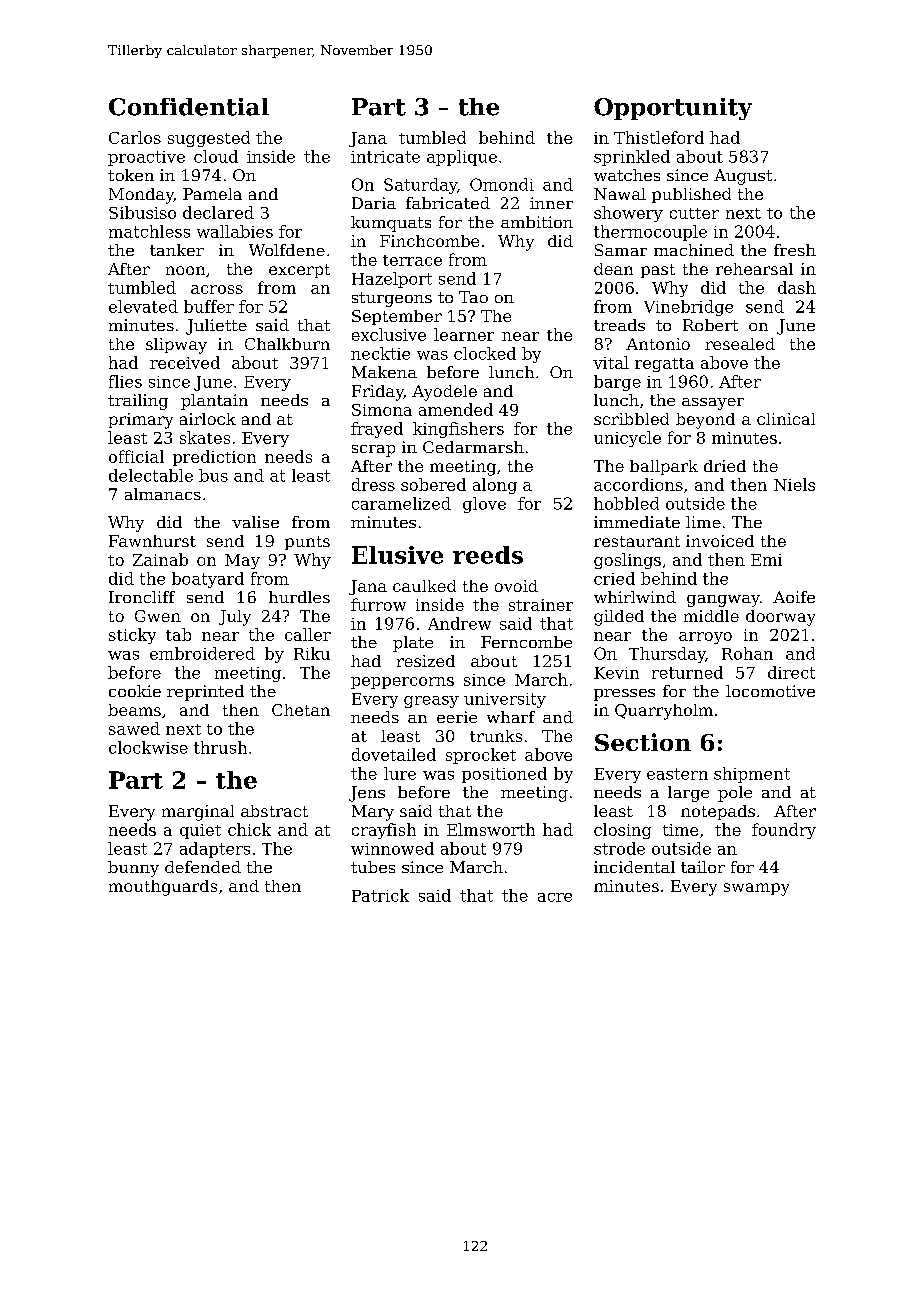 The width and height of the screenshot is (924, 1308). What do you see at coordinates (133, 869) in the screenshot?
I see `bunny` at bounding box center [133, 869].
